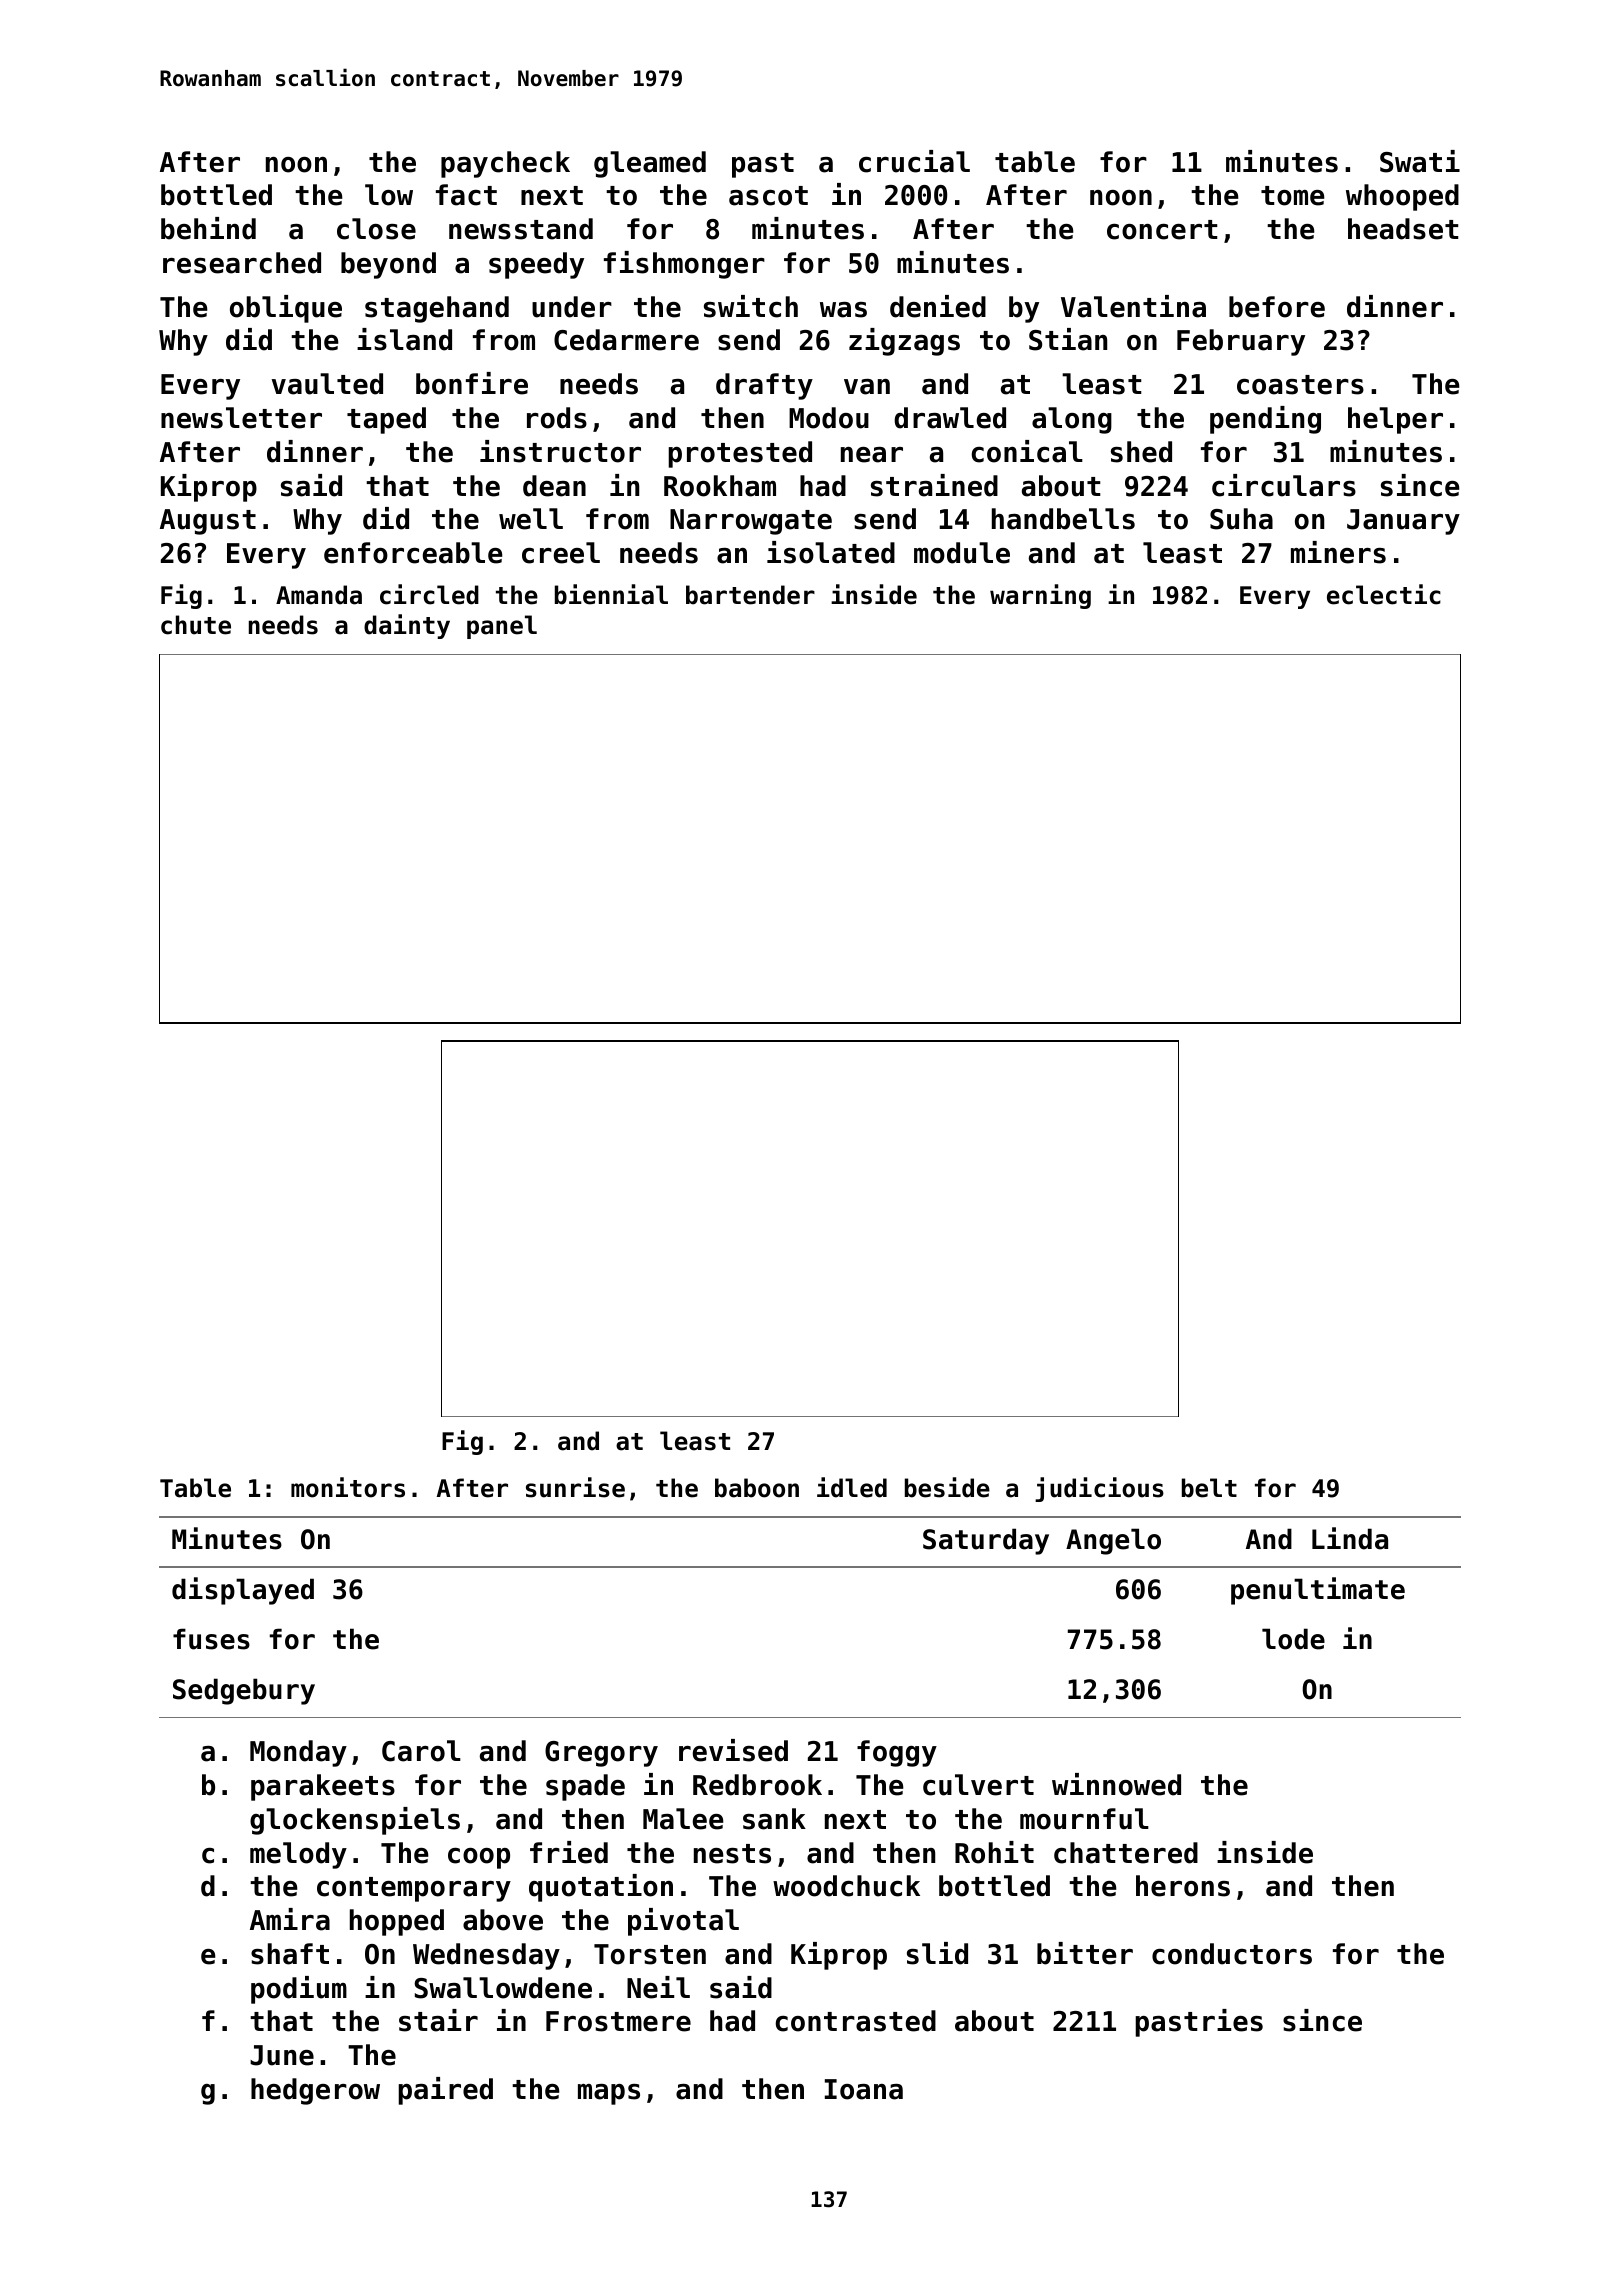 This screenshot has width=1620, height=2292. I want to click on dainty, so click(407, 626).
